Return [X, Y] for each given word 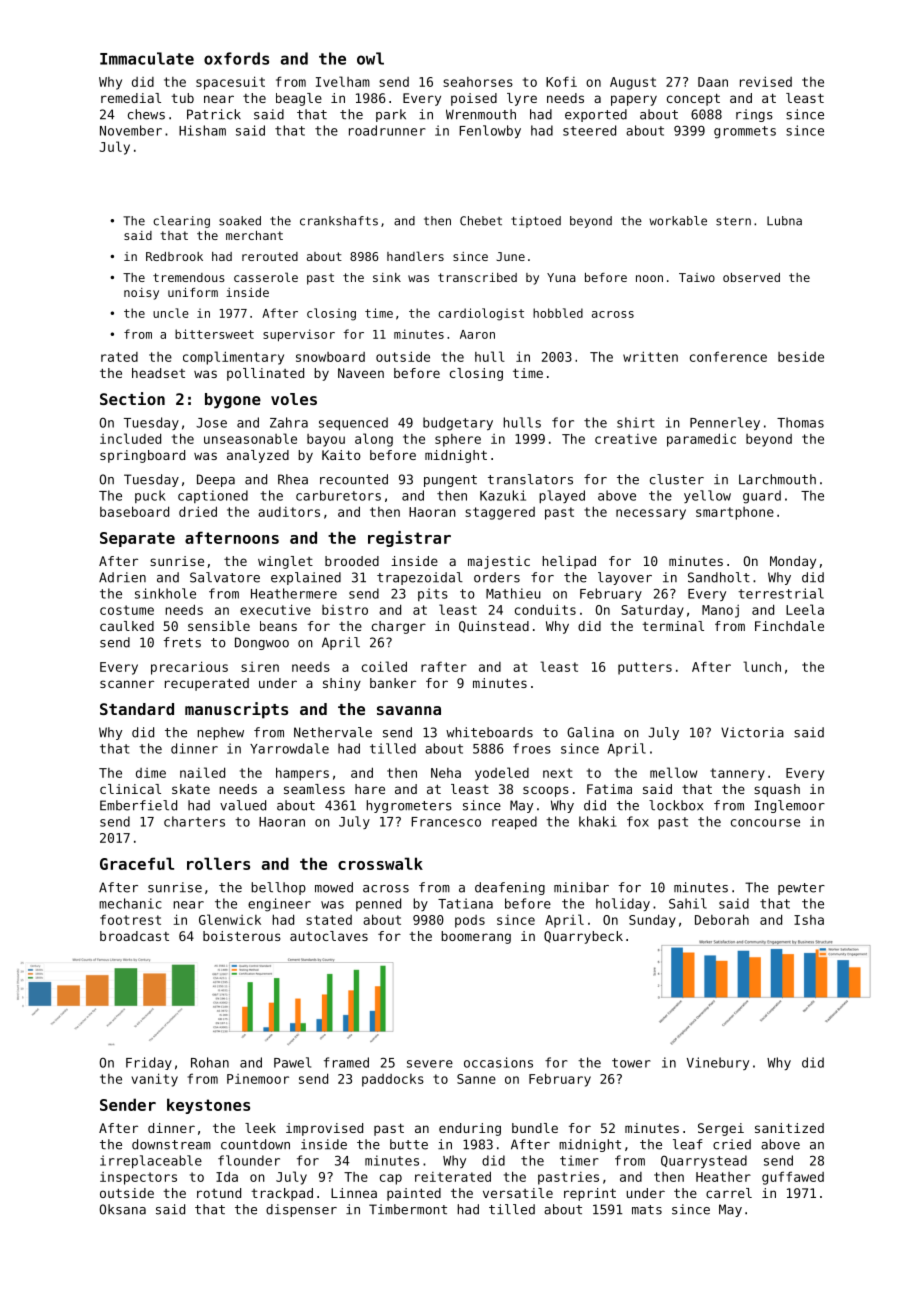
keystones [208, 1106]
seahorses [478, 82]
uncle [171, 313]
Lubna [784, 221]
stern [733, 221]
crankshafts [339, 221]
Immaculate [147, 58]
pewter [801, 889]
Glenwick [230, 919]
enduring [470, 1129]
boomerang [476, 937]
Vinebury [718, 1063]
